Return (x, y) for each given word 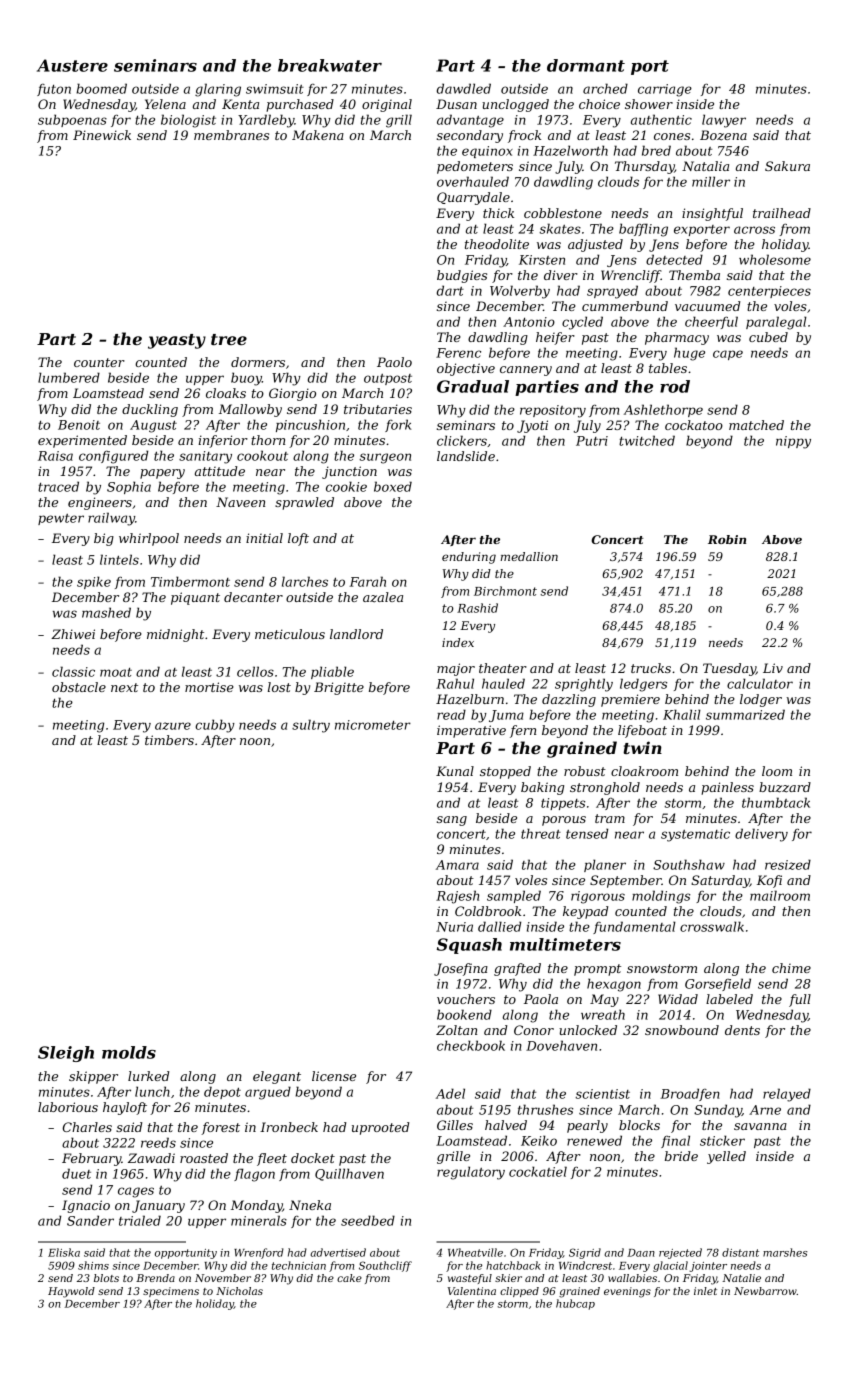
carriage (665, 90)
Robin (727, 539)
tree (229, 339)
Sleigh (66, 1054)
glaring (218, 90)
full (800, 1000)
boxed (393, 486)
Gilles (455, 1125)
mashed (106, 612)
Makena (318, 135)
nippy (793, 442)
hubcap (575, 1304)
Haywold (71, 1292)
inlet (705, 1291)
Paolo (394, 362)
